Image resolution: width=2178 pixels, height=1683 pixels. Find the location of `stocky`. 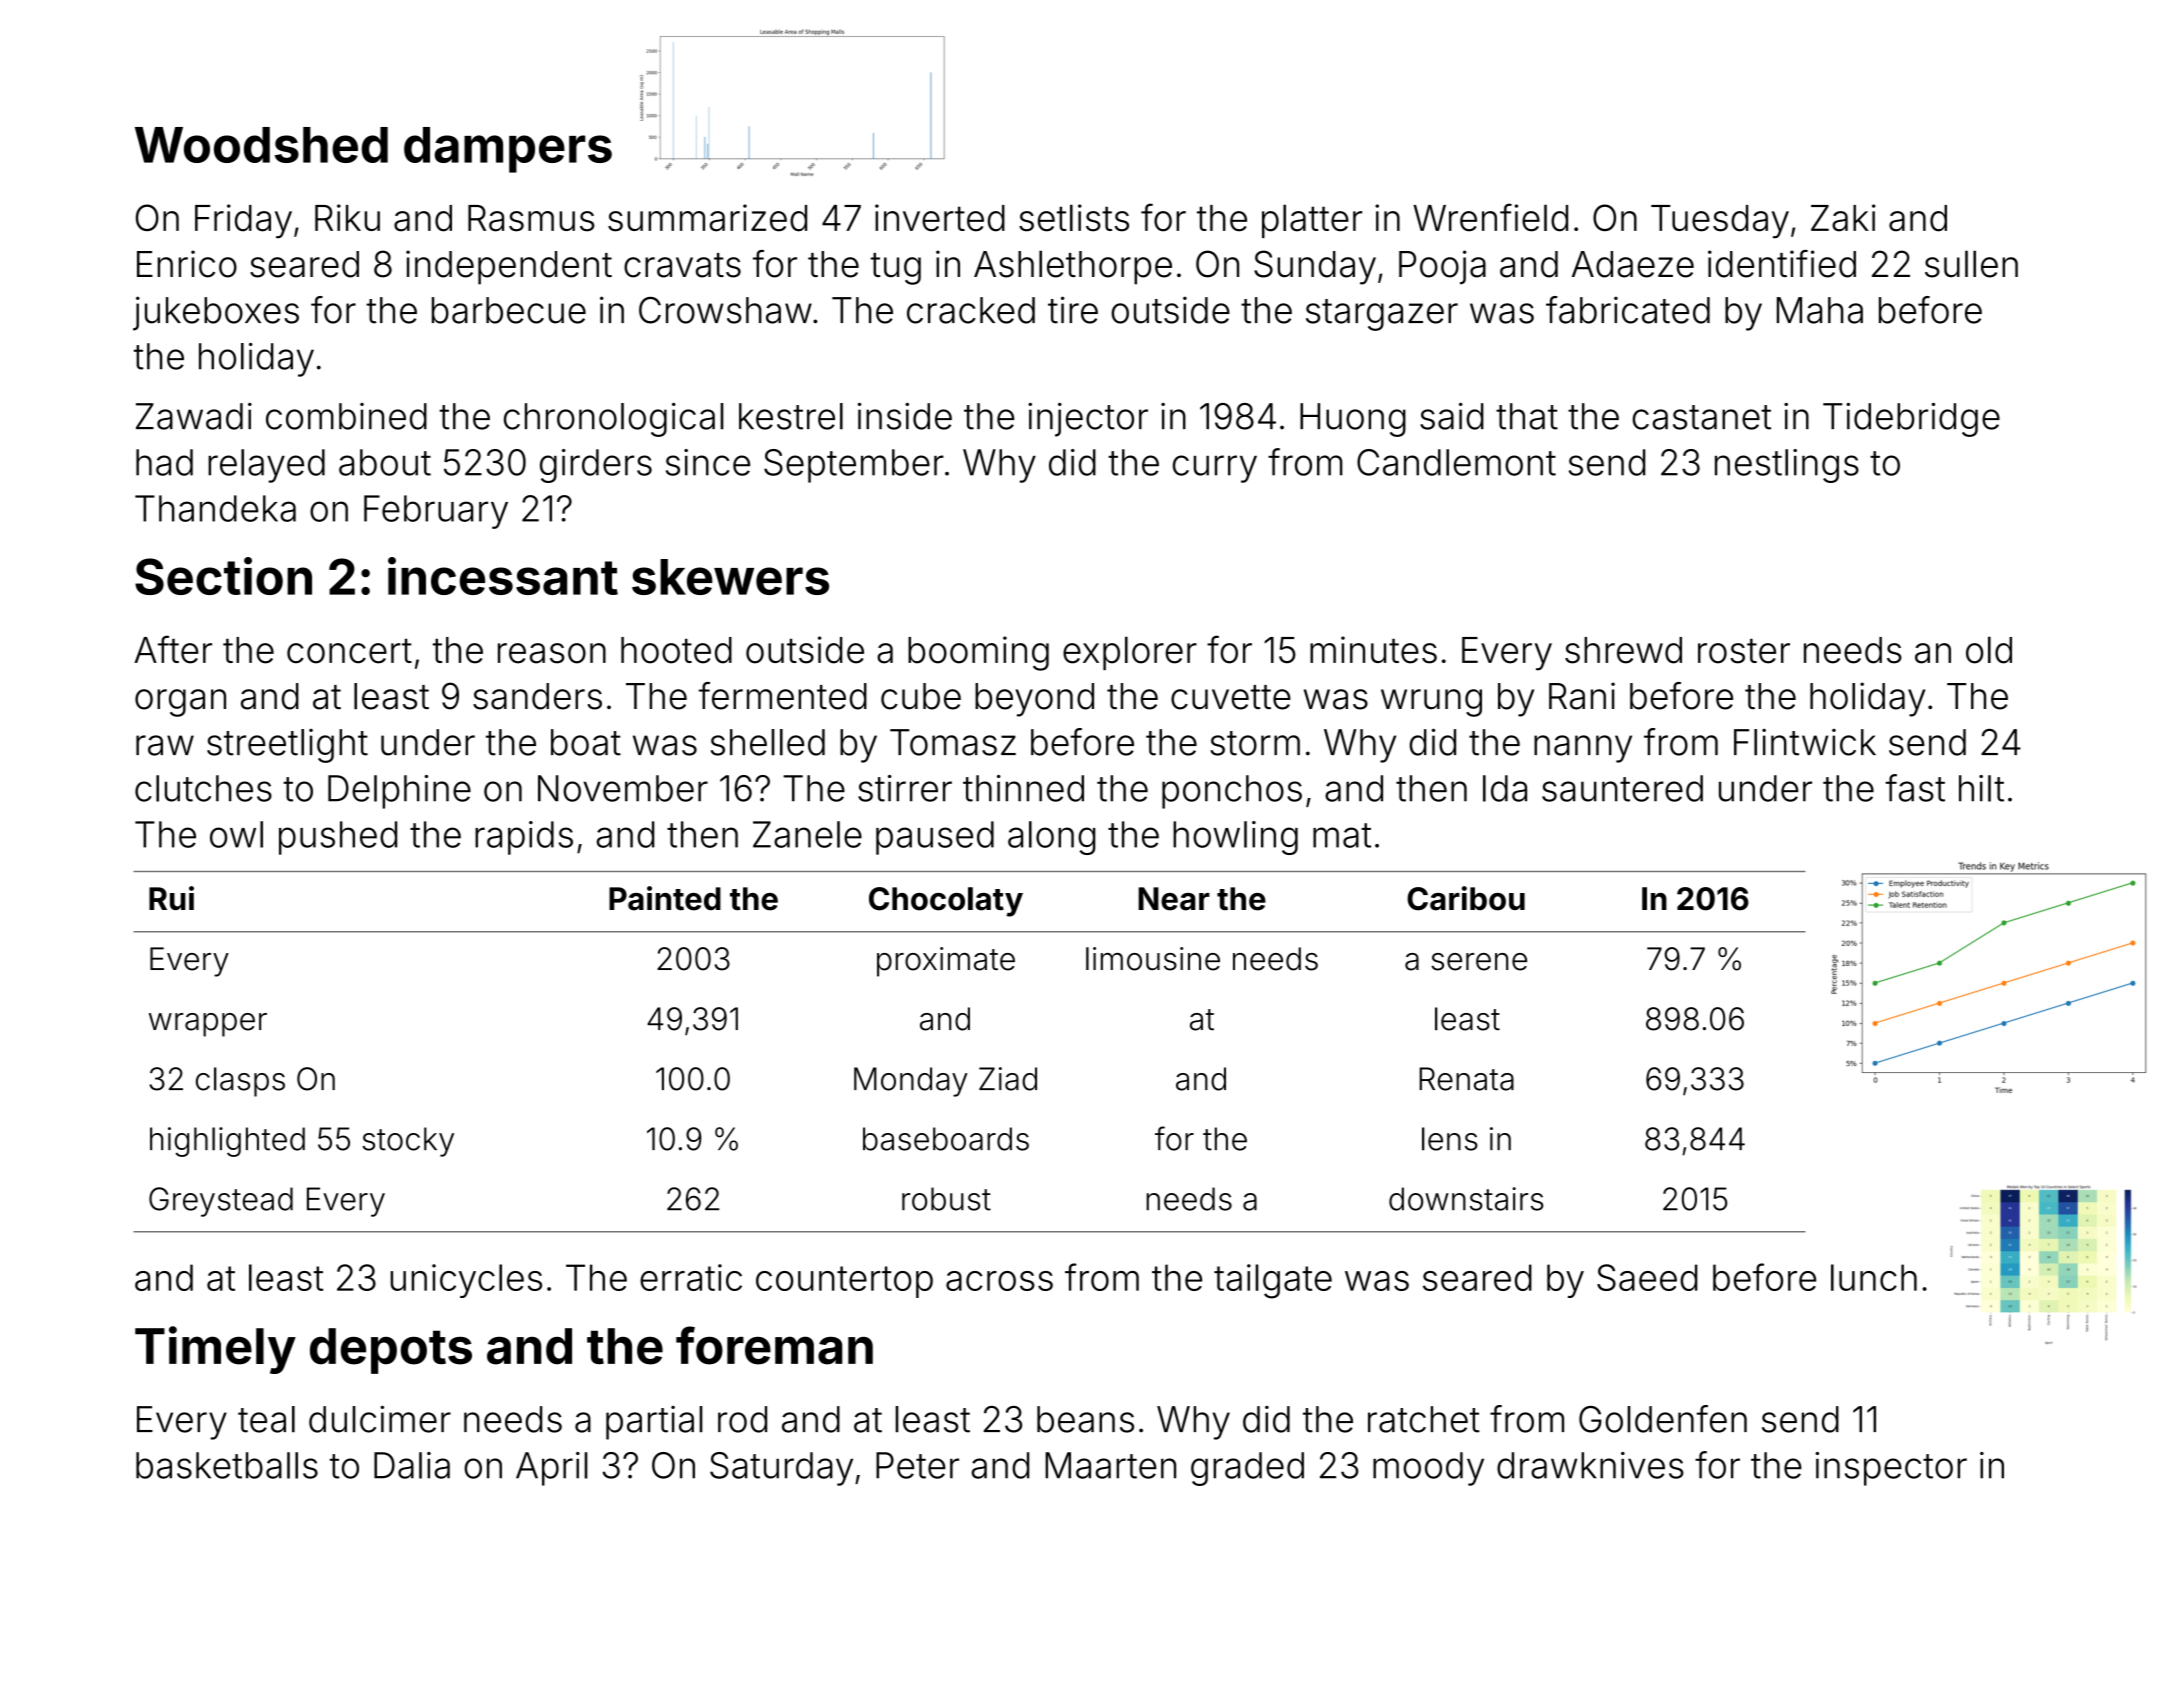

stocky is located at coordinates (408, 1142).
